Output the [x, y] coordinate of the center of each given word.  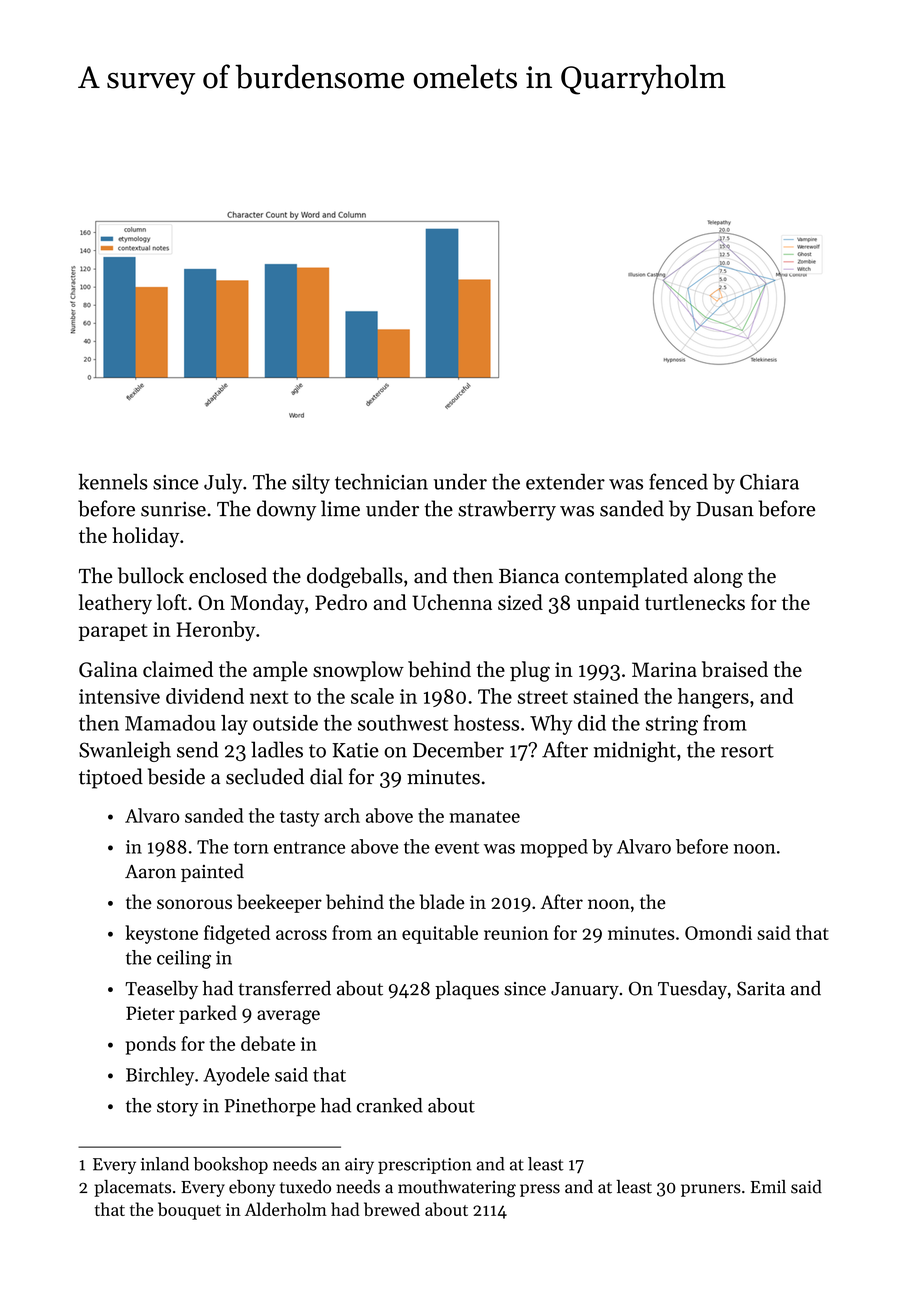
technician [381, 481]
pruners [711, 1190]
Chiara [769, 481]
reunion [516, 933]
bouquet [189, 1211]
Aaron [150, 872]
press [540, 1190]
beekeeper [279, 903]
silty [311, 483]
